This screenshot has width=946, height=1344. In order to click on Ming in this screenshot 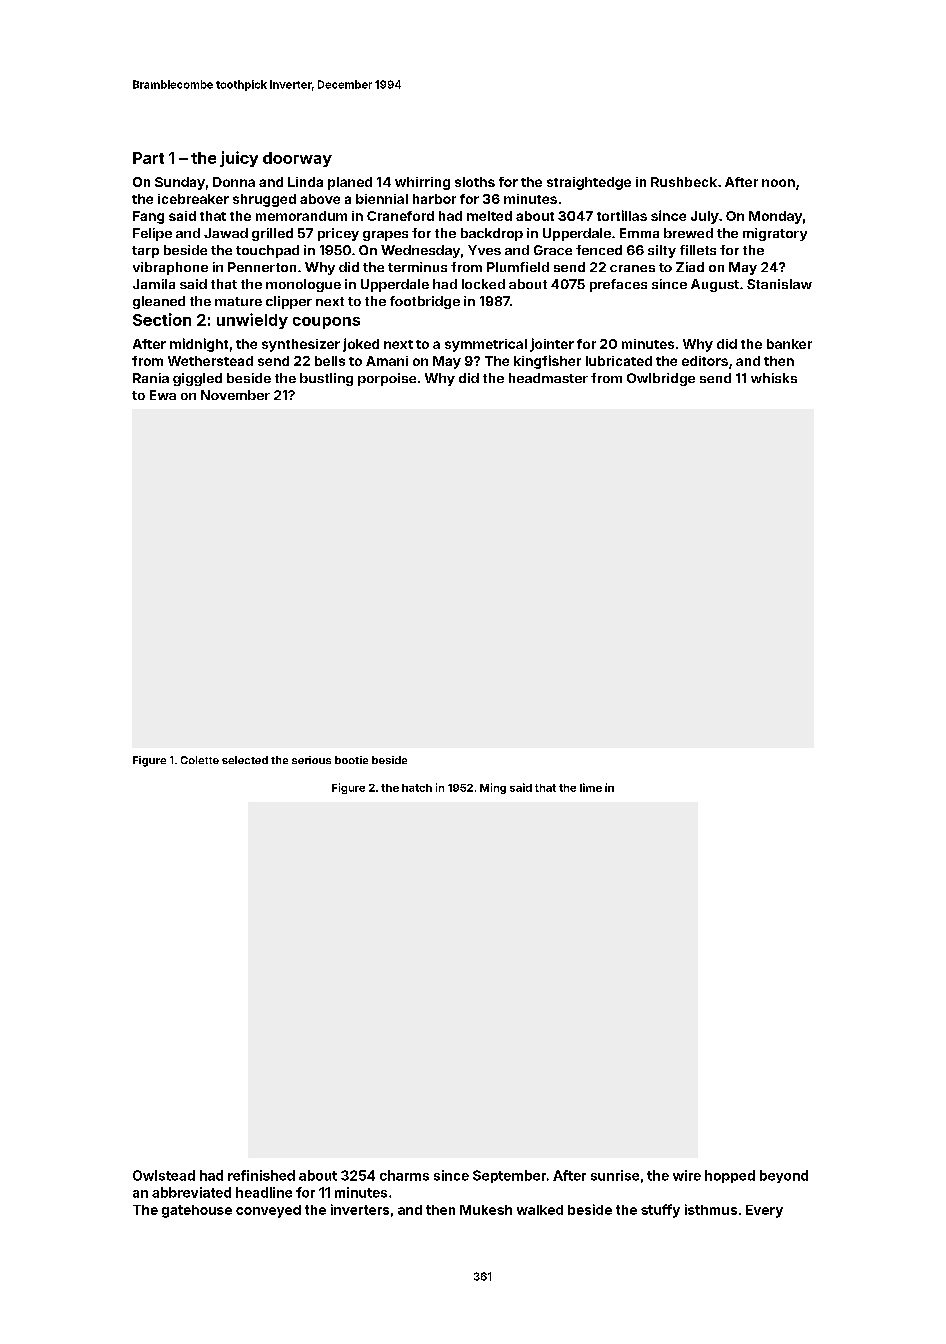, I will do `click(493, 788)`.
